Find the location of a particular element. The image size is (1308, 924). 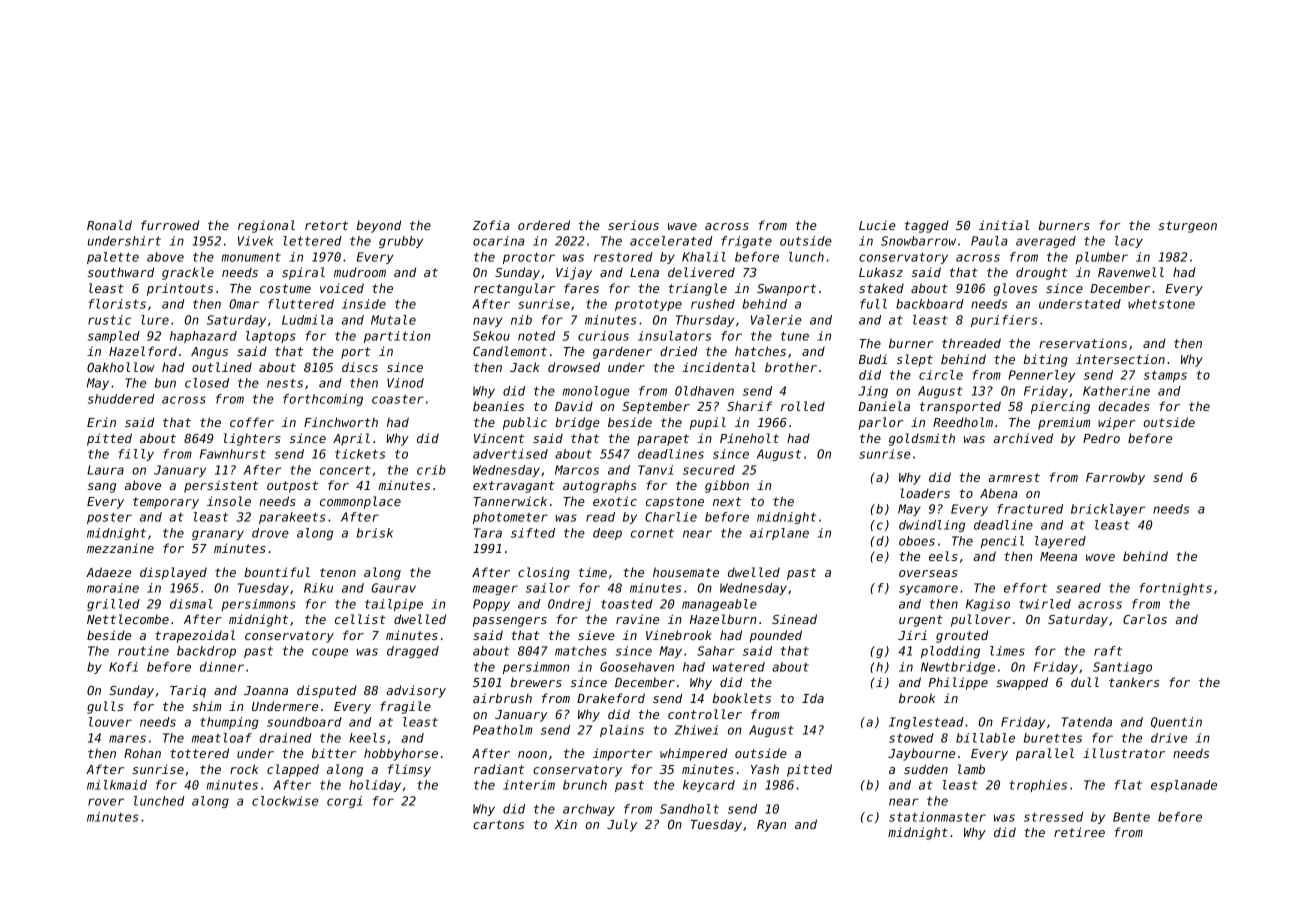

furrowed is located at coordinates (170, 225).
